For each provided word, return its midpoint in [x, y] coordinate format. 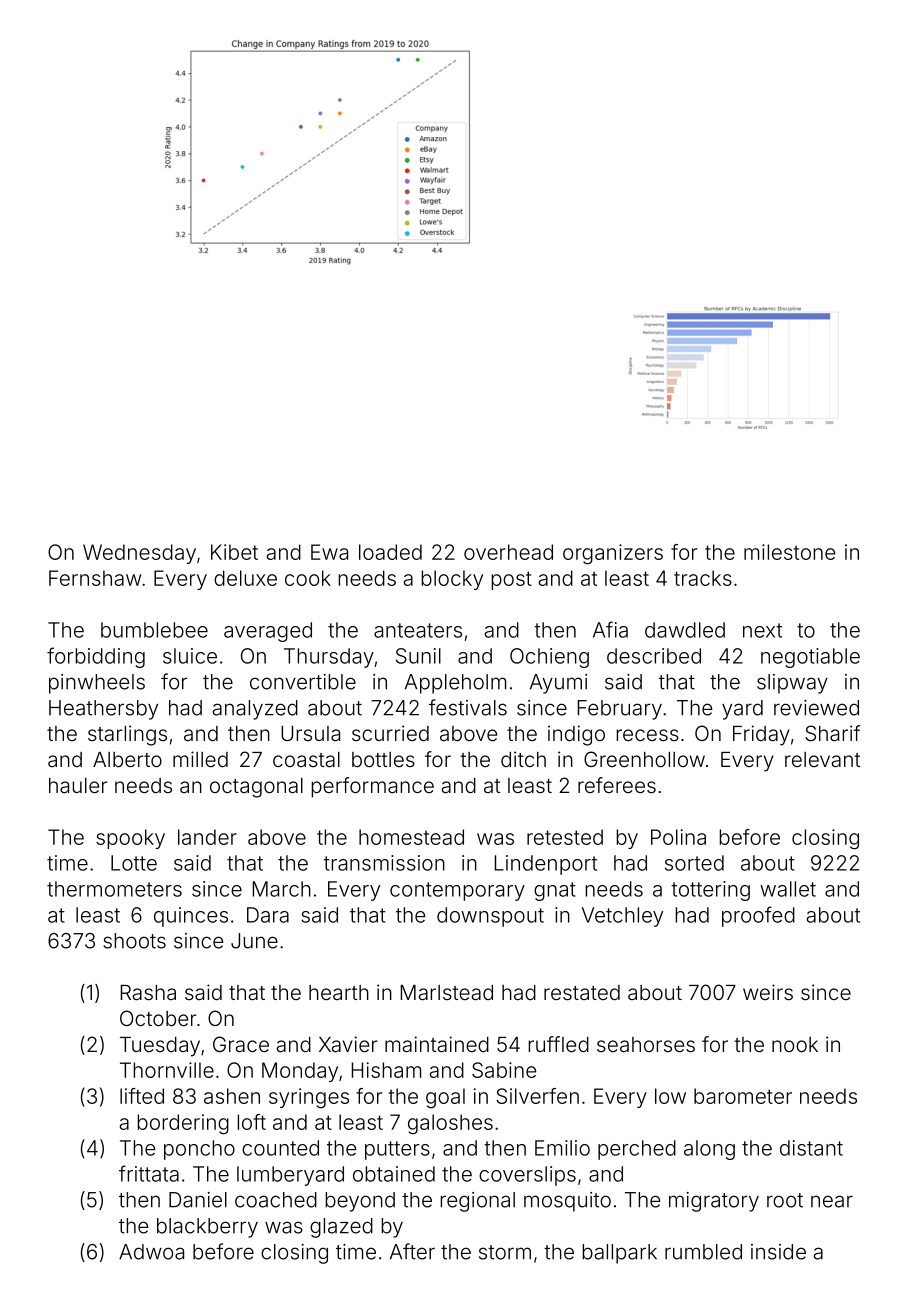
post [511, 580]
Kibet [234, 552]
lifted [142, 1096]
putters [397, 1150]
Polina [678, 837]
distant [811, 1148]
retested [565, 837]
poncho [199, 1150]
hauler [78, 785]
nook [795, 1044]
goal [445, 1098]
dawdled [685, 630]
